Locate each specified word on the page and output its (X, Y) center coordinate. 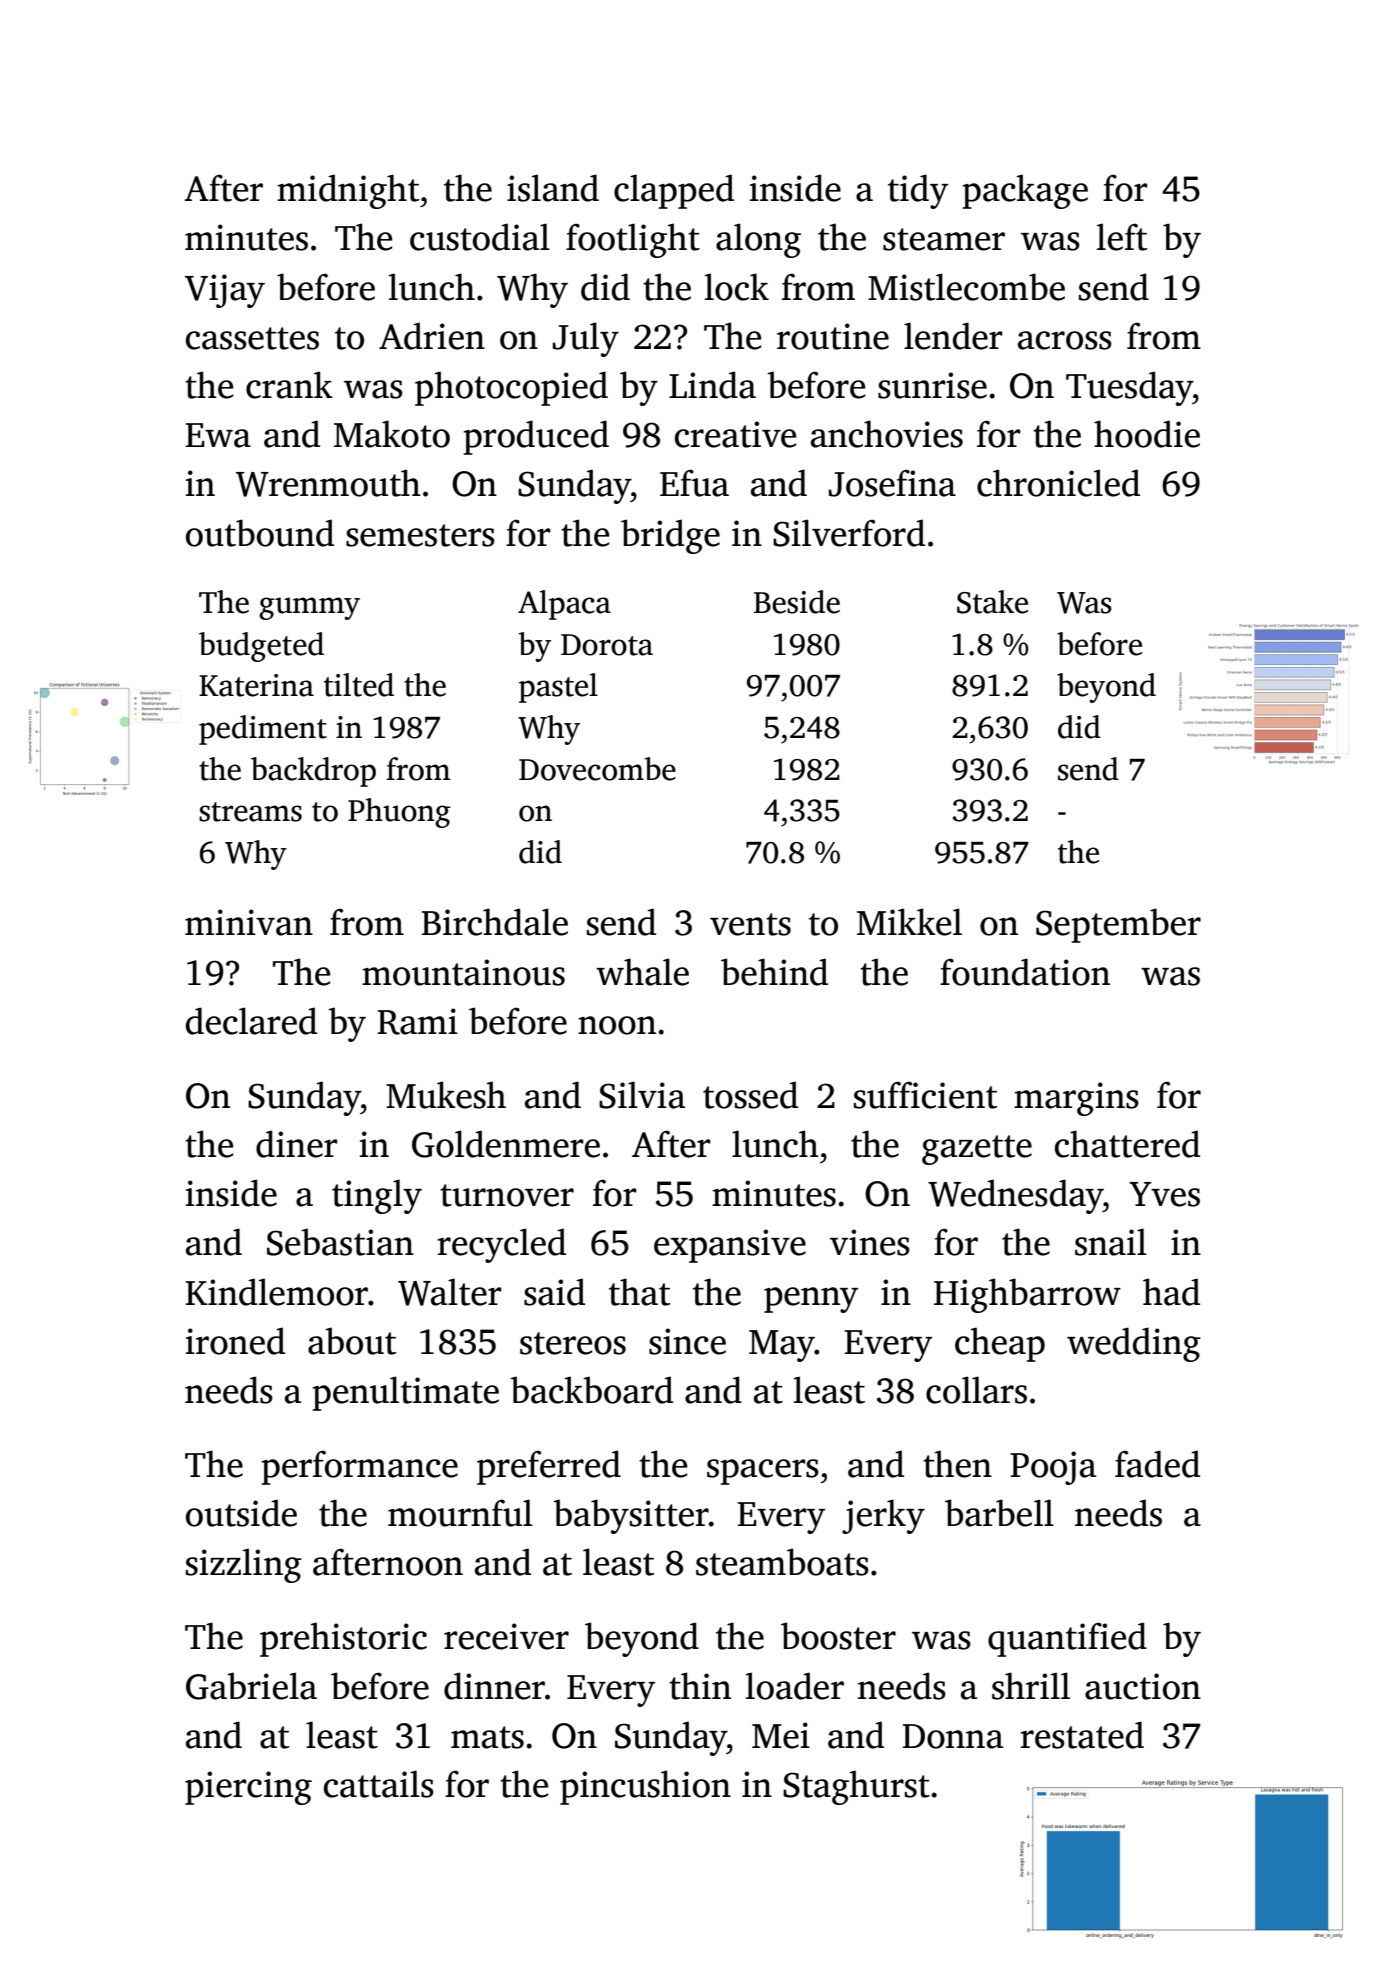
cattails (379, 1784)
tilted (359, 685)
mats (487, 1737)
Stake (992, 602)
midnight (348, 191)
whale (642, 972)
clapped (674, 191)
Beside (797, 602)
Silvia (642, 1095)
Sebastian (340, 1242)
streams (250, 812)
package (1025, 191)
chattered (1127, 1144)
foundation (1025, 972)
